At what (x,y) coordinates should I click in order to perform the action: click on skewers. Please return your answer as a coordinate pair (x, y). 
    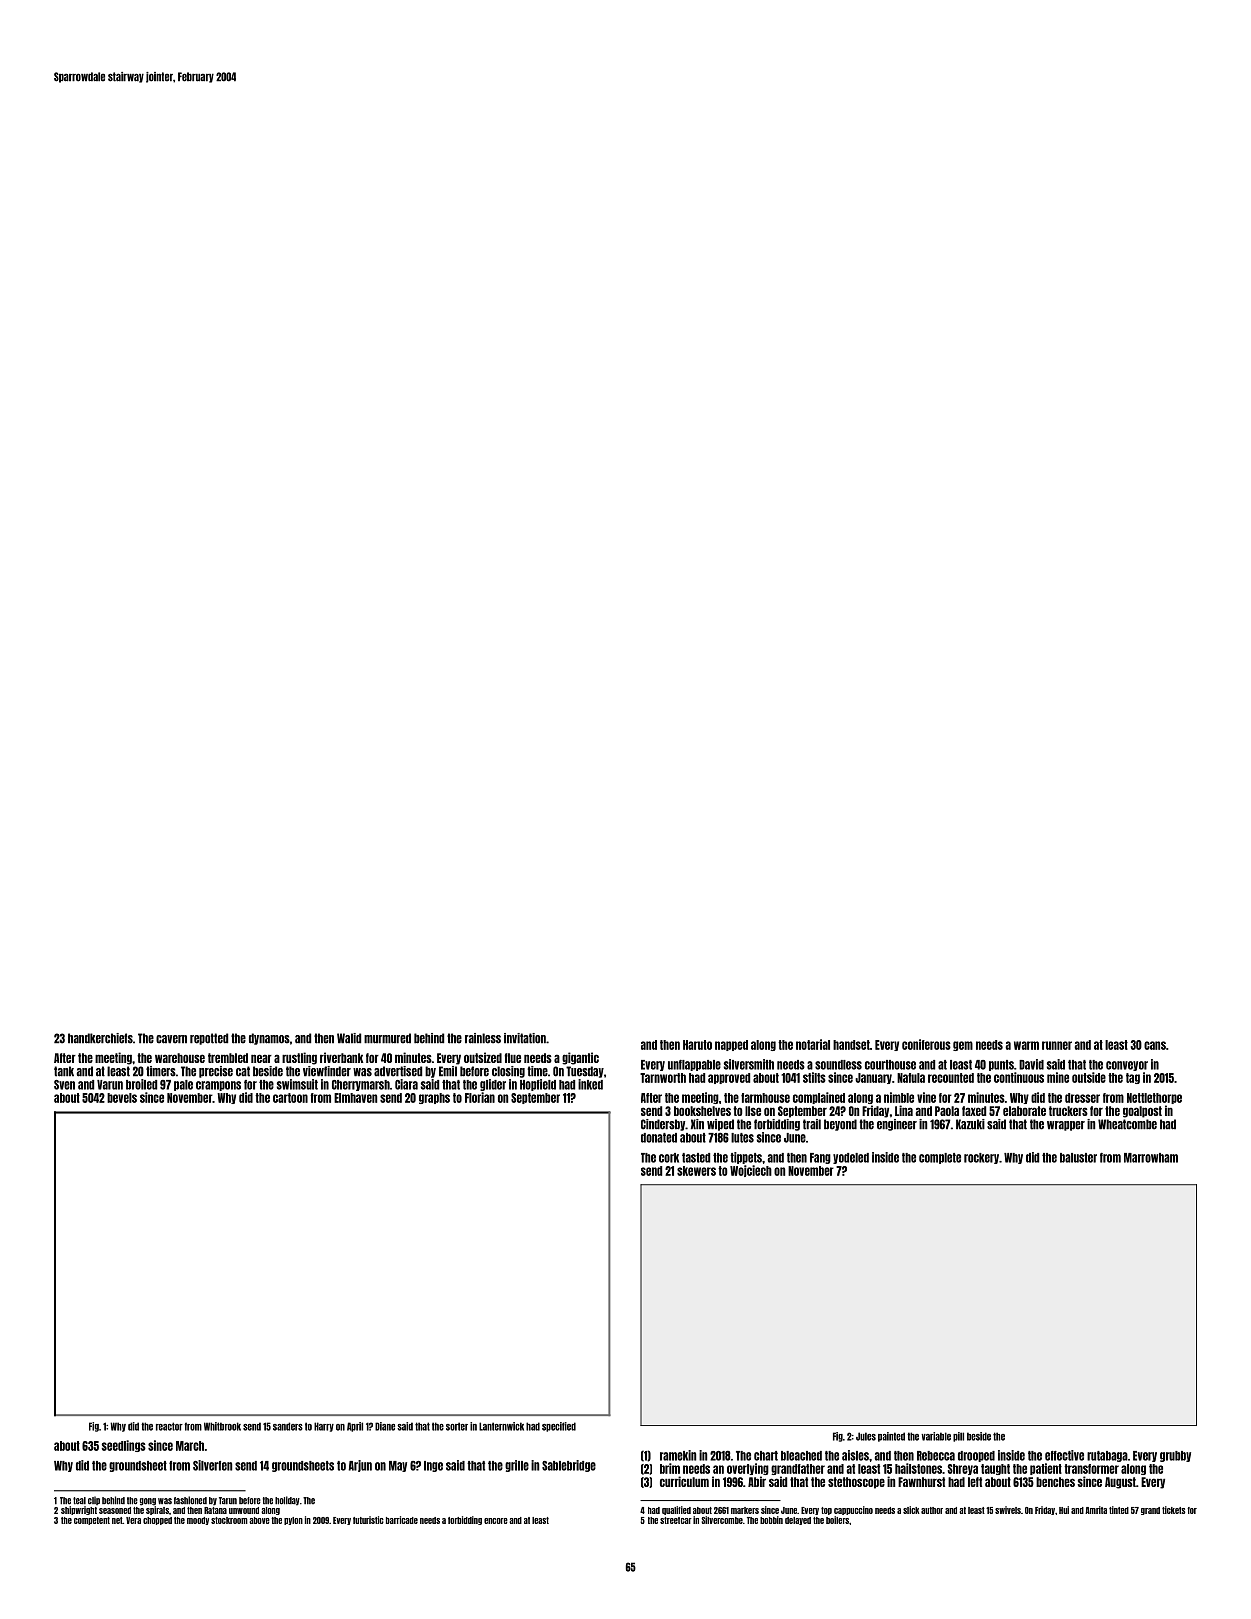
    Looking at the image, I should click on (696, 1171).
